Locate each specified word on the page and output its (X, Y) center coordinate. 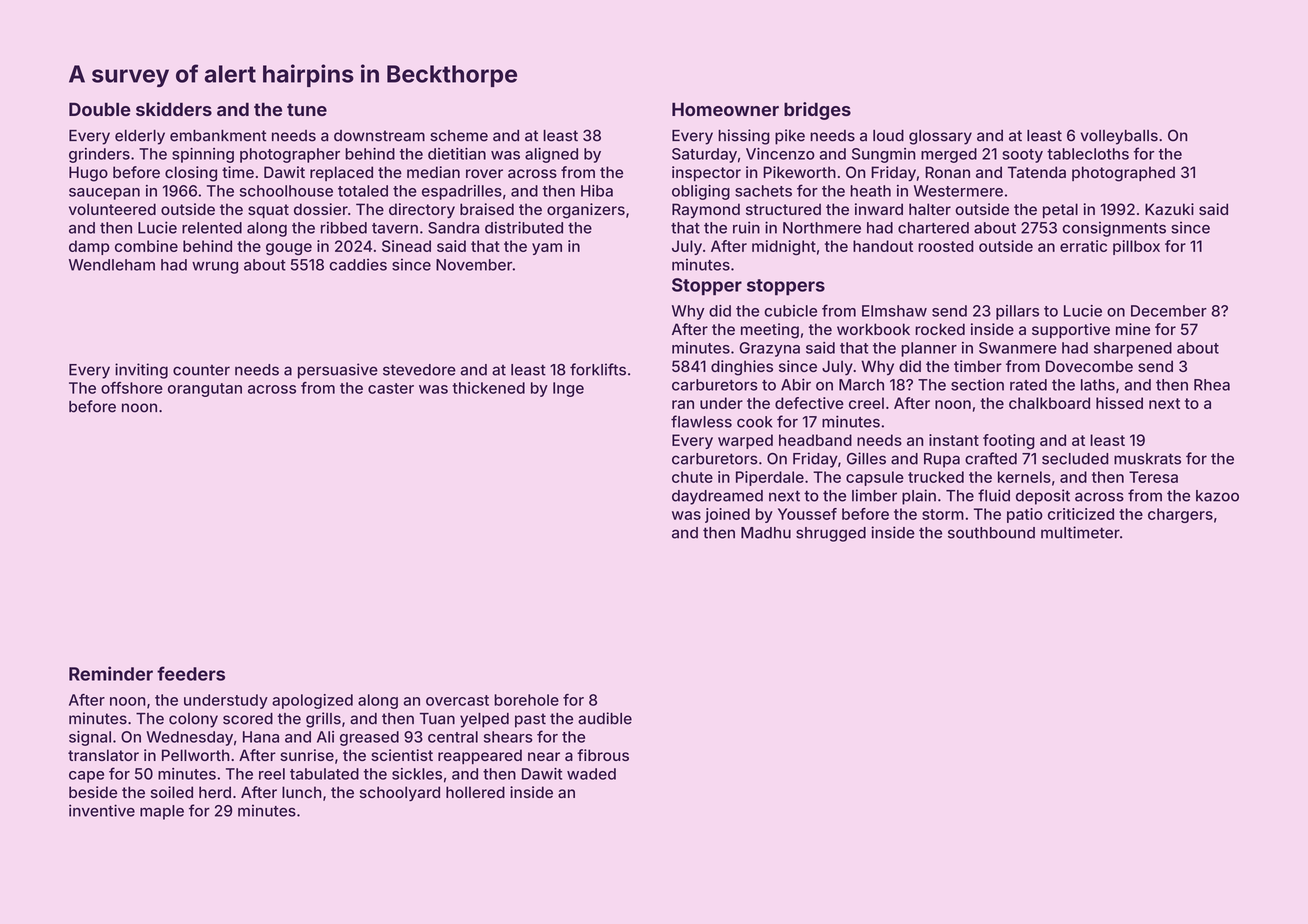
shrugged (831, 534)
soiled (172, 792)
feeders (191, 673)
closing (191, 174)
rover (484, 173)
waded (591, 774)
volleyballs (1119, 137)
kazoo (1217, 496)
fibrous (603, 755)
